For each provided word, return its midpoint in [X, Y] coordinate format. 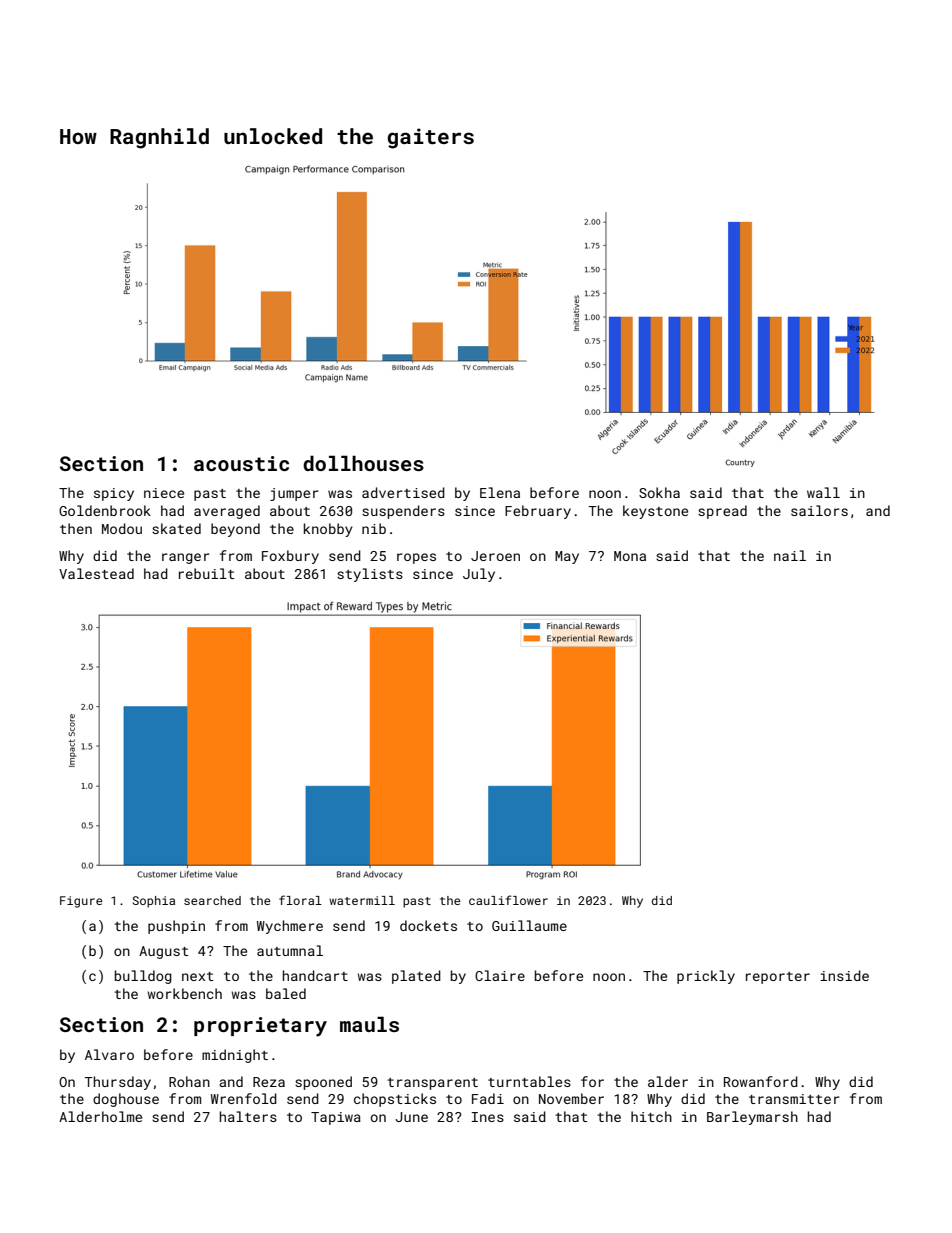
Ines [488, 1117]
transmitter [794, 1099]
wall [823, 492]
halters [248, 1116]
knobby [328, 530]
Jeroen [495, 556]
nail [790, 555]
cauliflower [508, 900]
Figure [81, 902]
